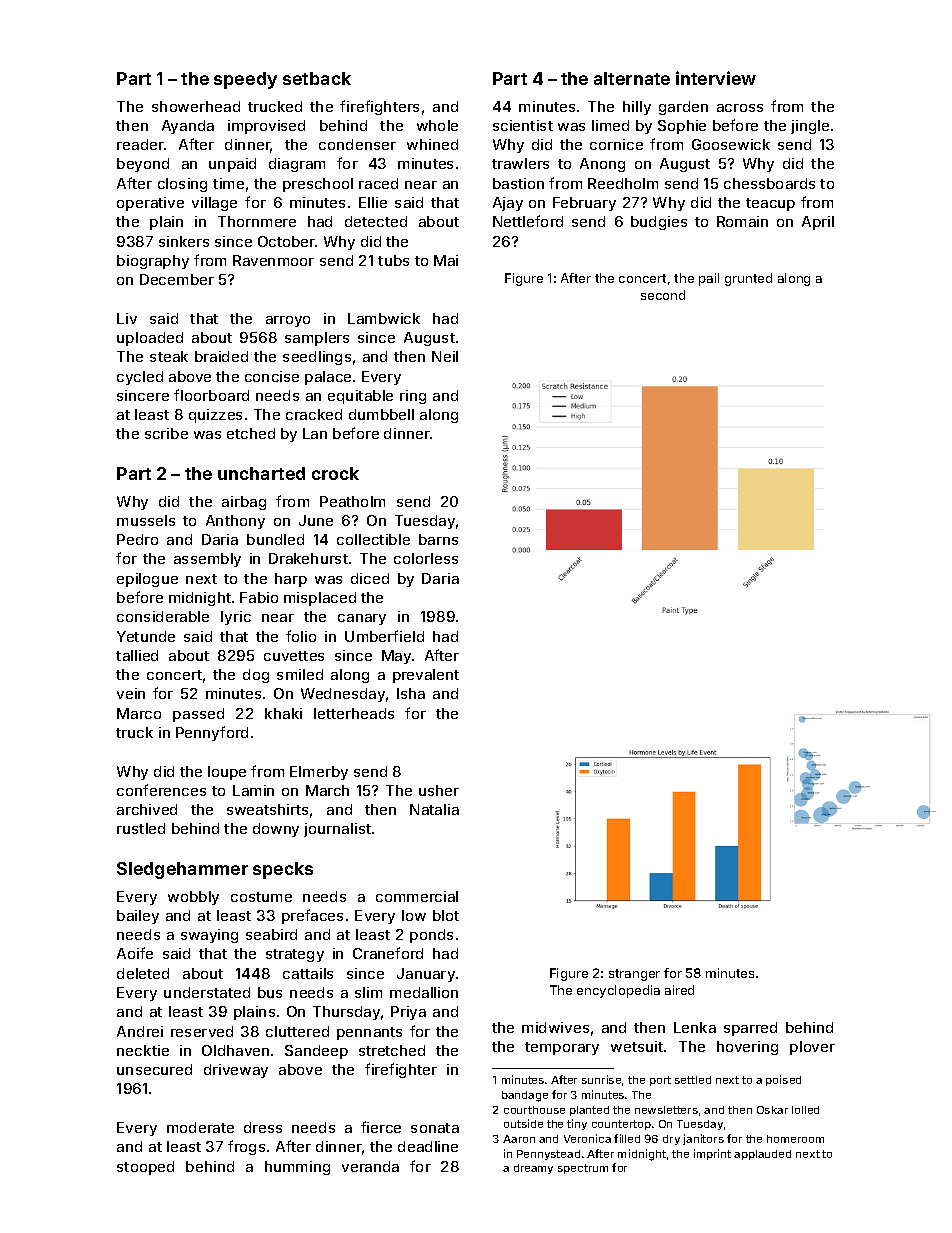  What do you see at coordinates (141, 828) in the image?
I see `rustled` at bounding box center [141, 828].
